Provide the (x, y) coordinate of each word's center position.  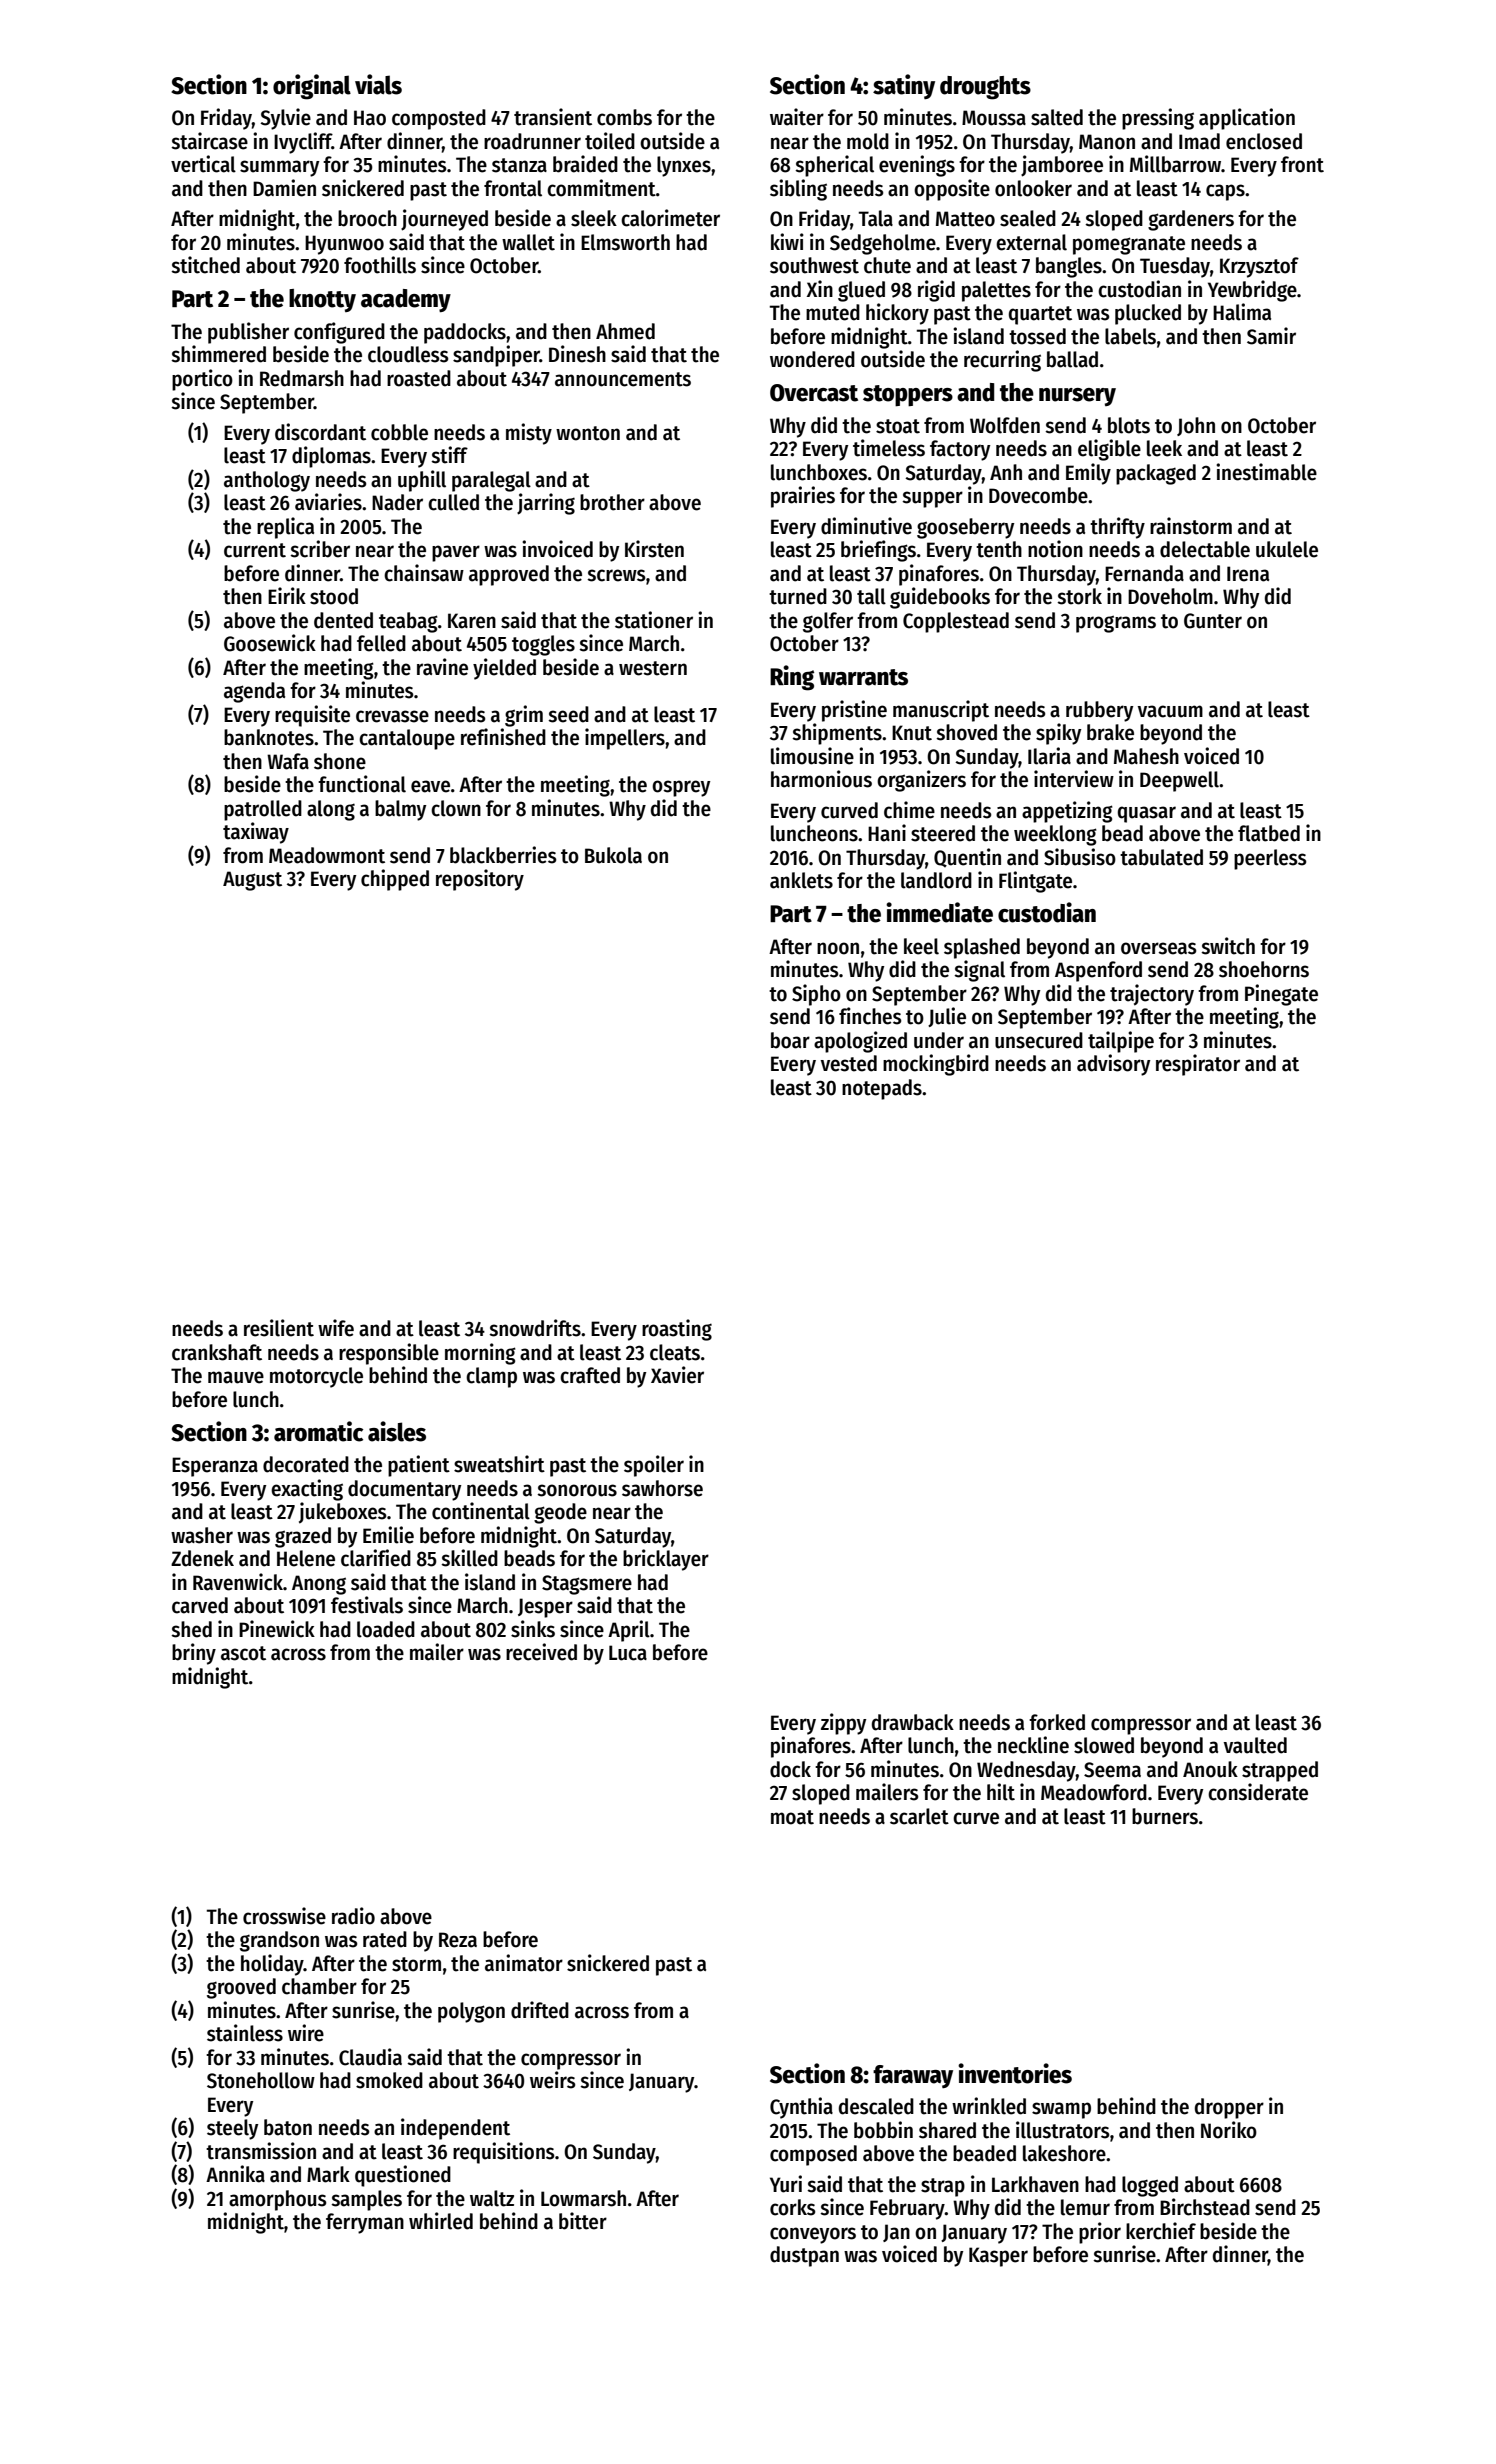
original (312, 87)
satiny (904, 86)
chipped (395, 880)
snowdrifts (535, 1328)
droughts (985, 88)
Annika (235, 2174)
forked (1057, 1722)
